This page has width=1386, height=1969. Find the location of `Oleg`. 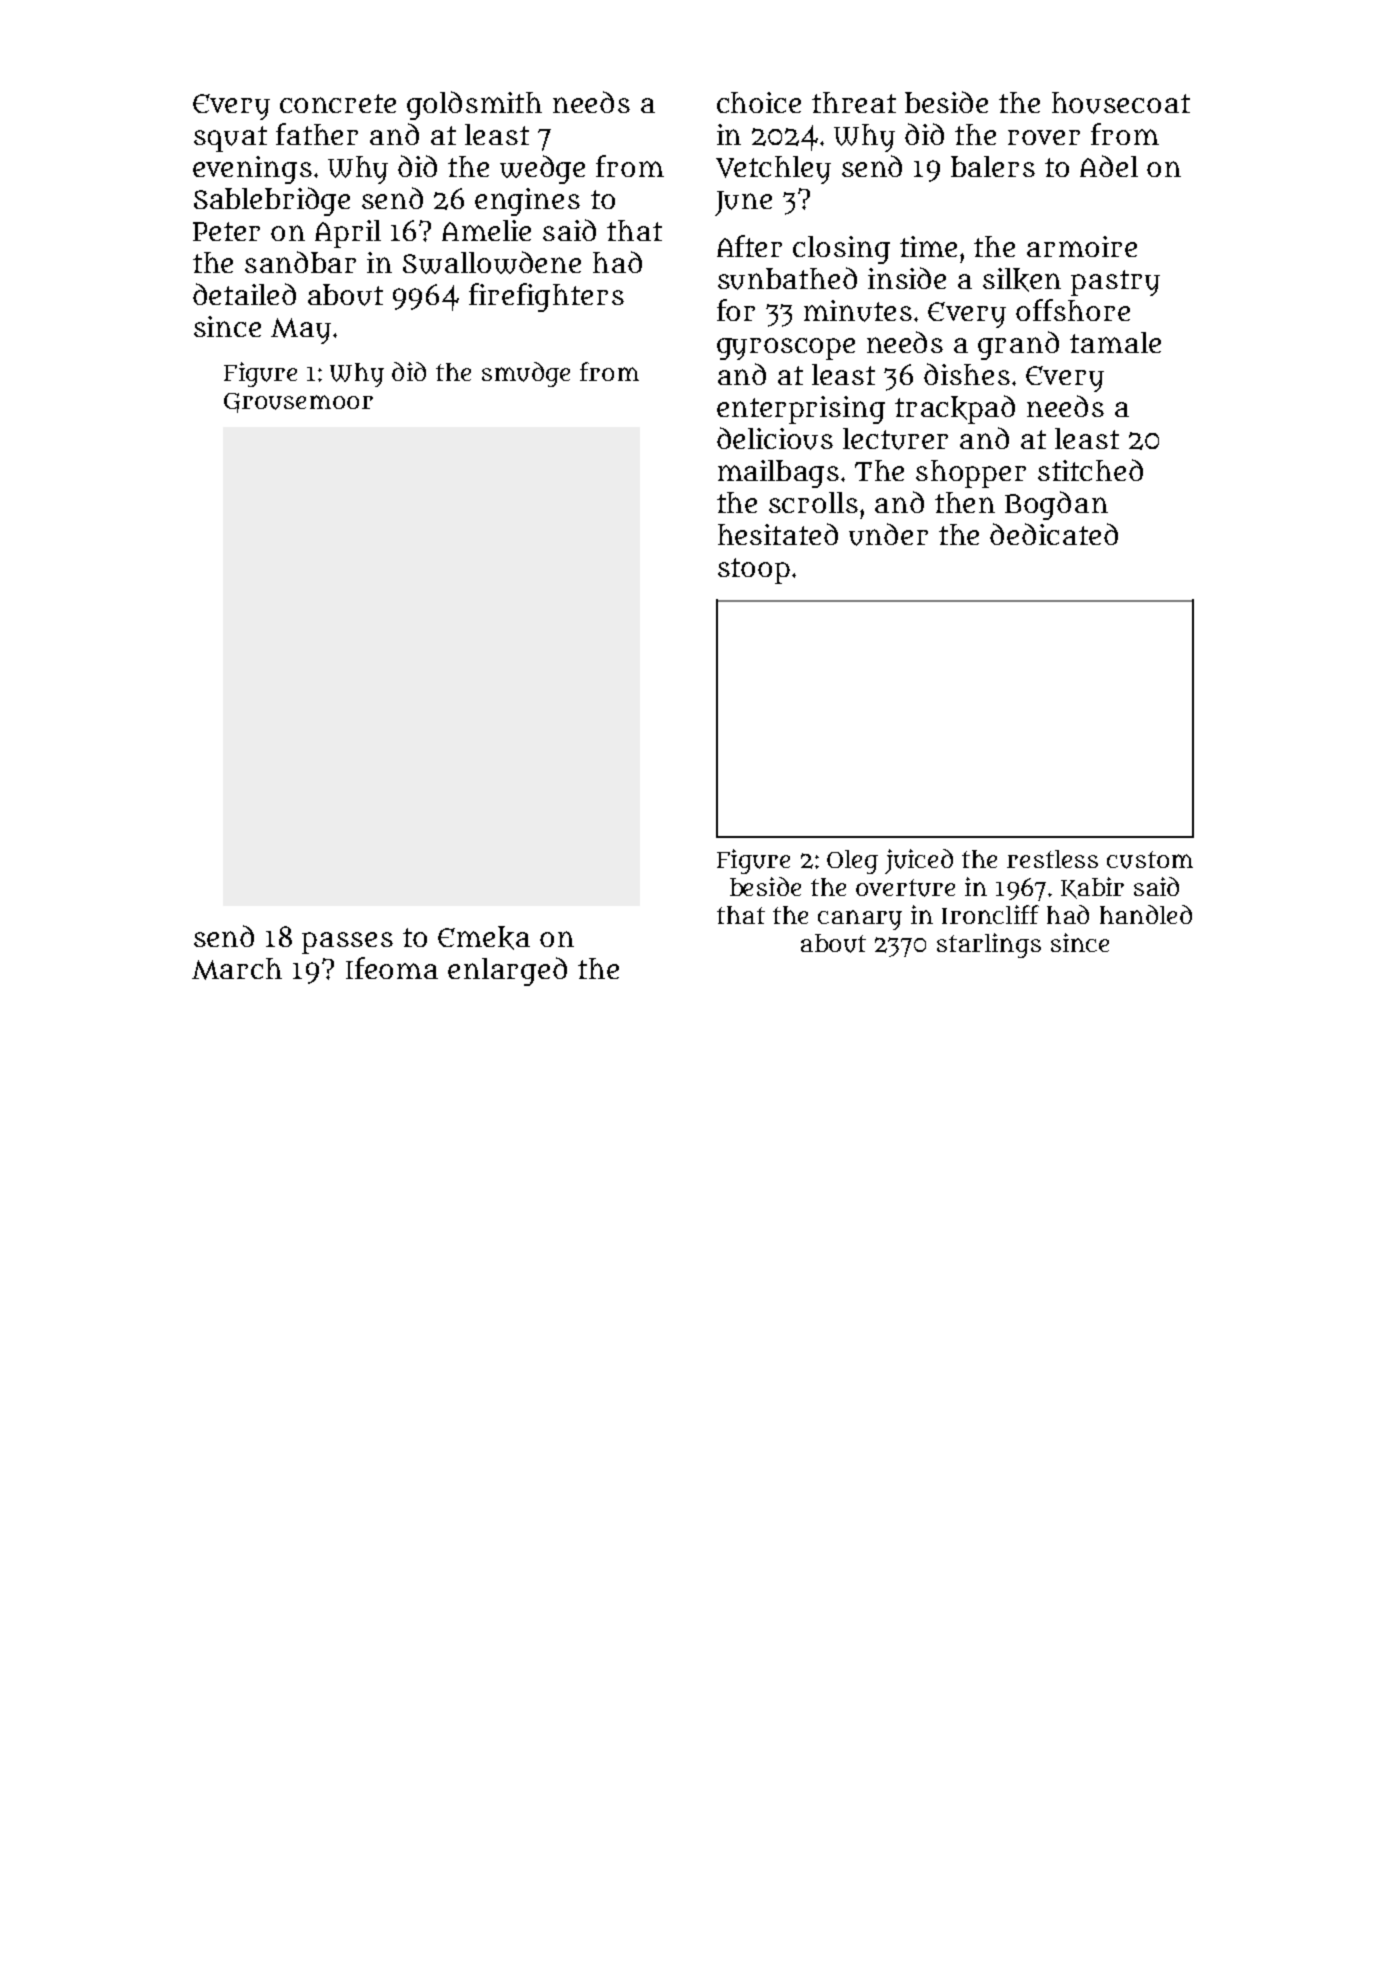

Oleg is located at coordinates (852, 862).
